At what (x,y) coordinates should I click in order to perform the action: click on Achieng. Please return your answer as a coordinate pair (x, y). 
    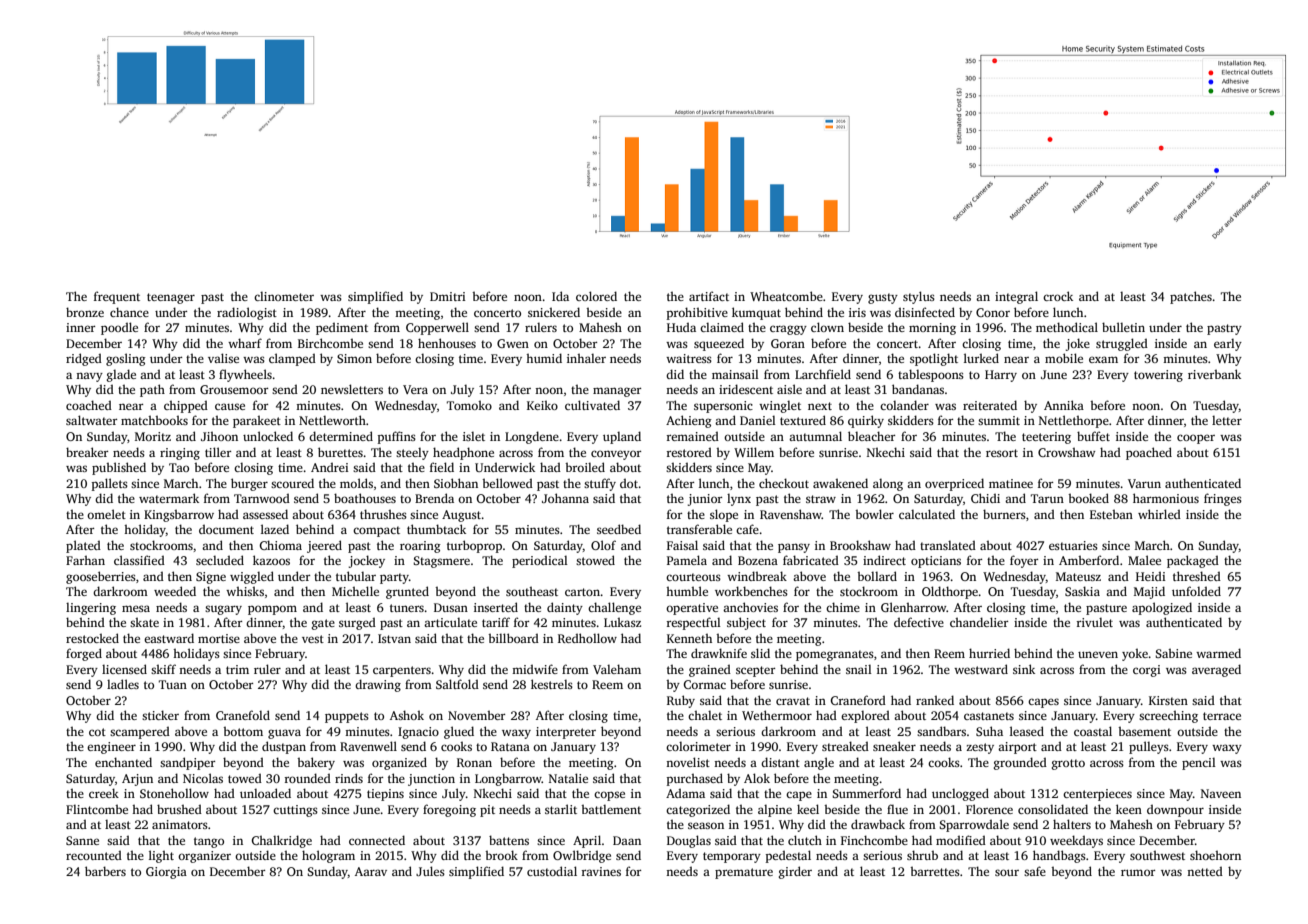
    Looking at the image, I should click on (689, 421).
